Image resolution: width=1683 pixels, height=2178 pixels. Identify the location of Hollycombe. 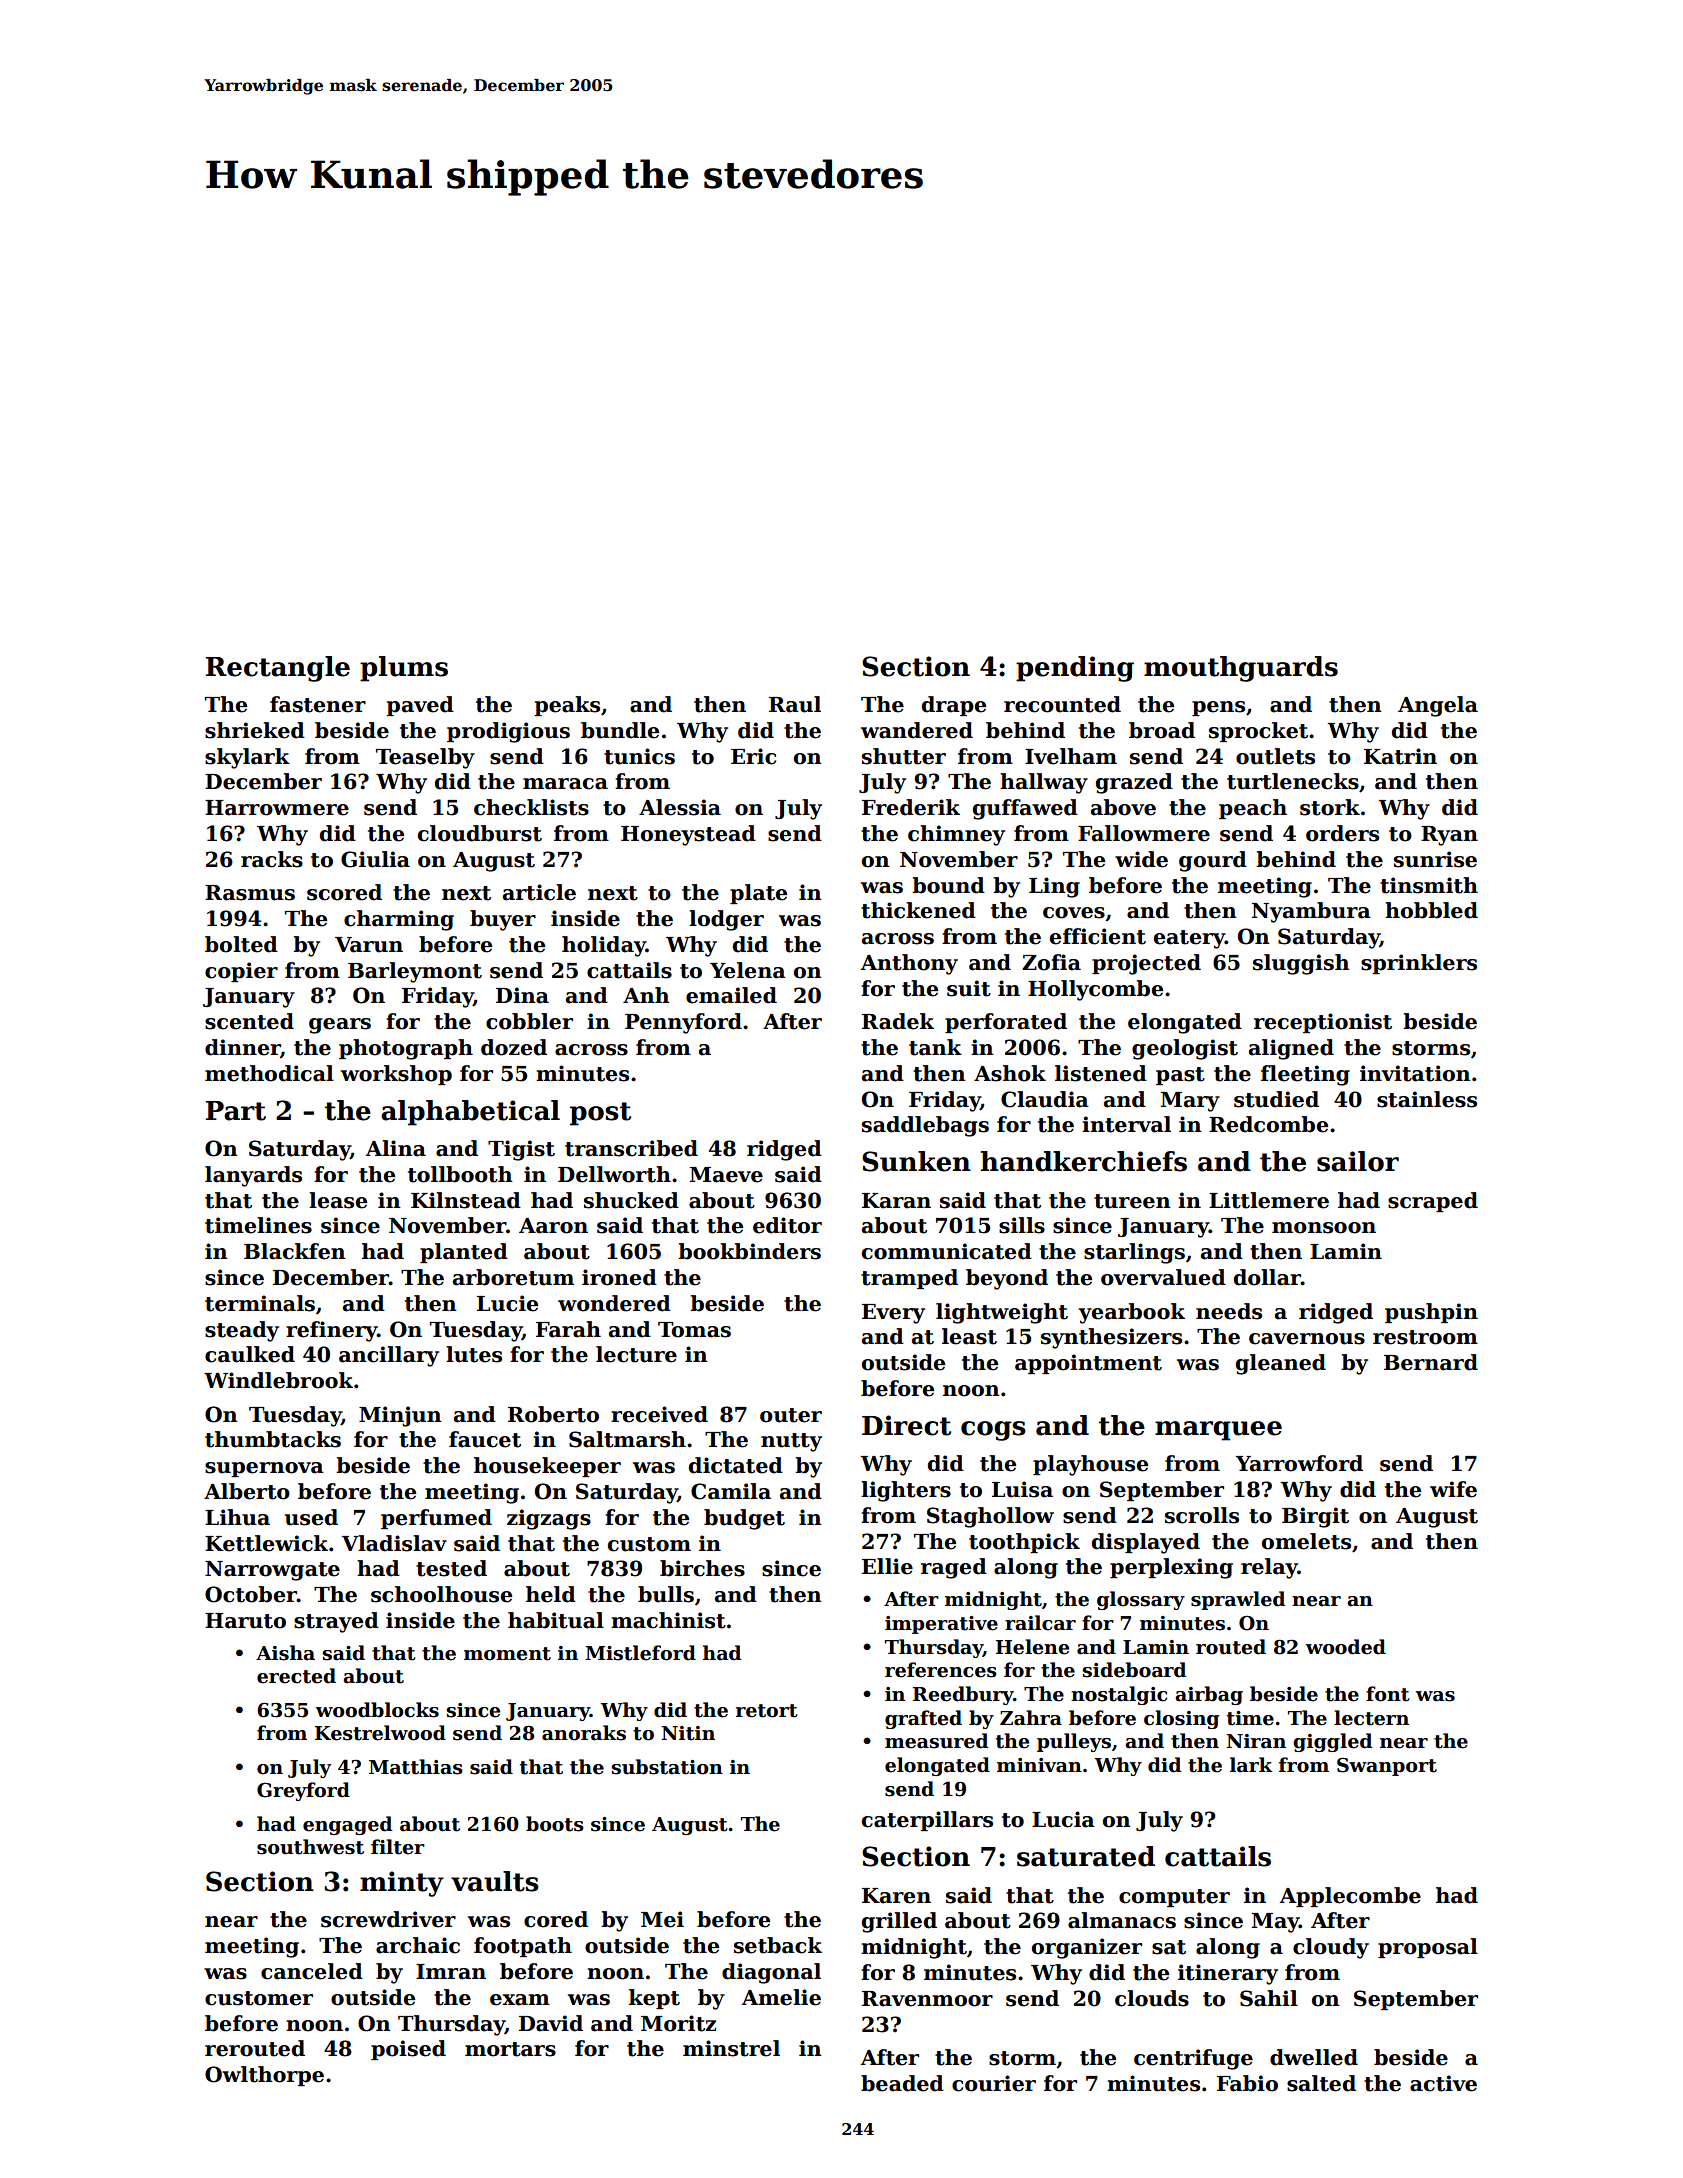
(1095, 990).
